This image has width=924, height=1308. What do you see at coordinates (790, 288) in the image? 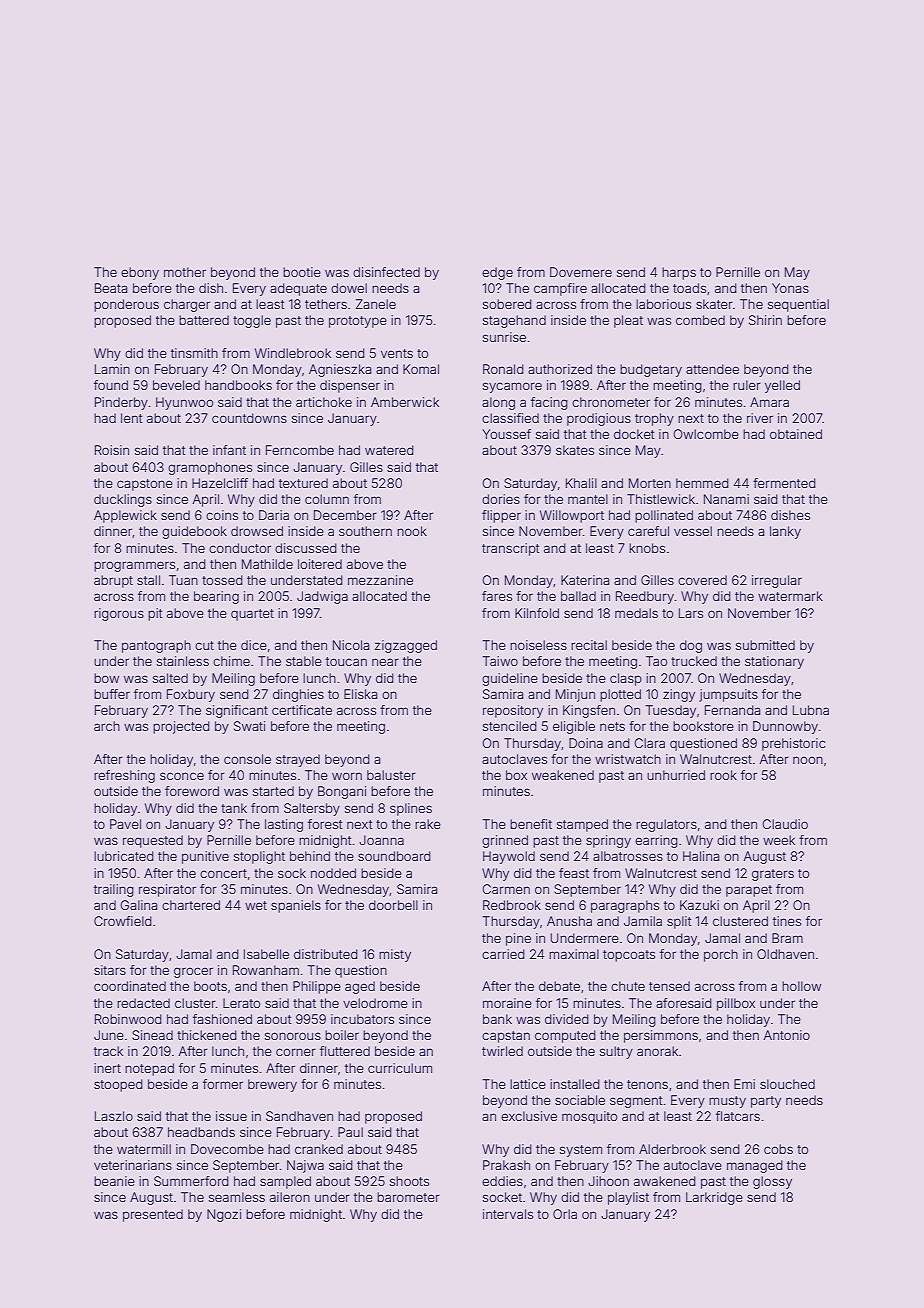
I see `Yonas` at bounding box center [790, 288].
